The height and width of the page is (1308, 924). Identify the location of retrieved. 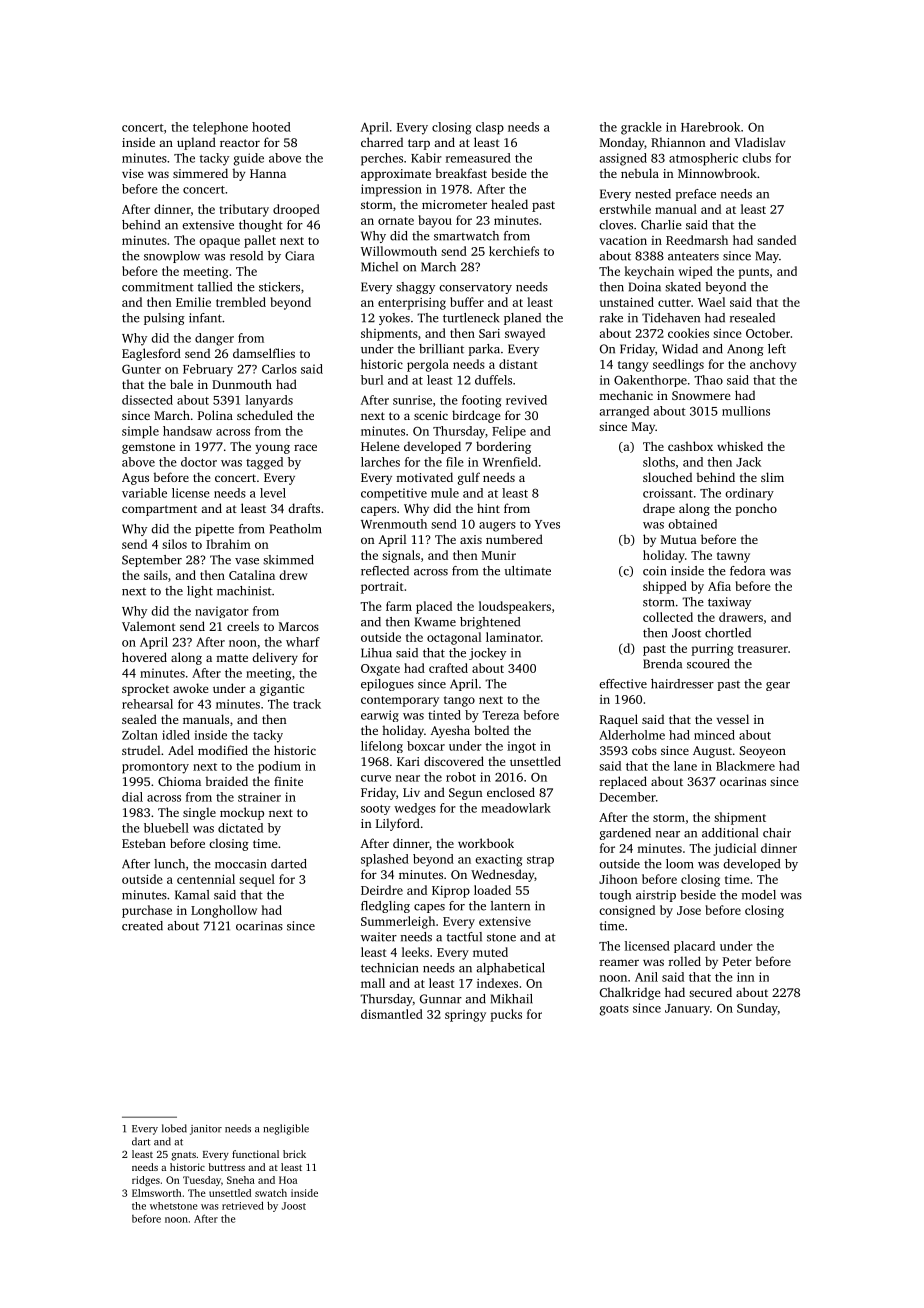
(243, 1205).
